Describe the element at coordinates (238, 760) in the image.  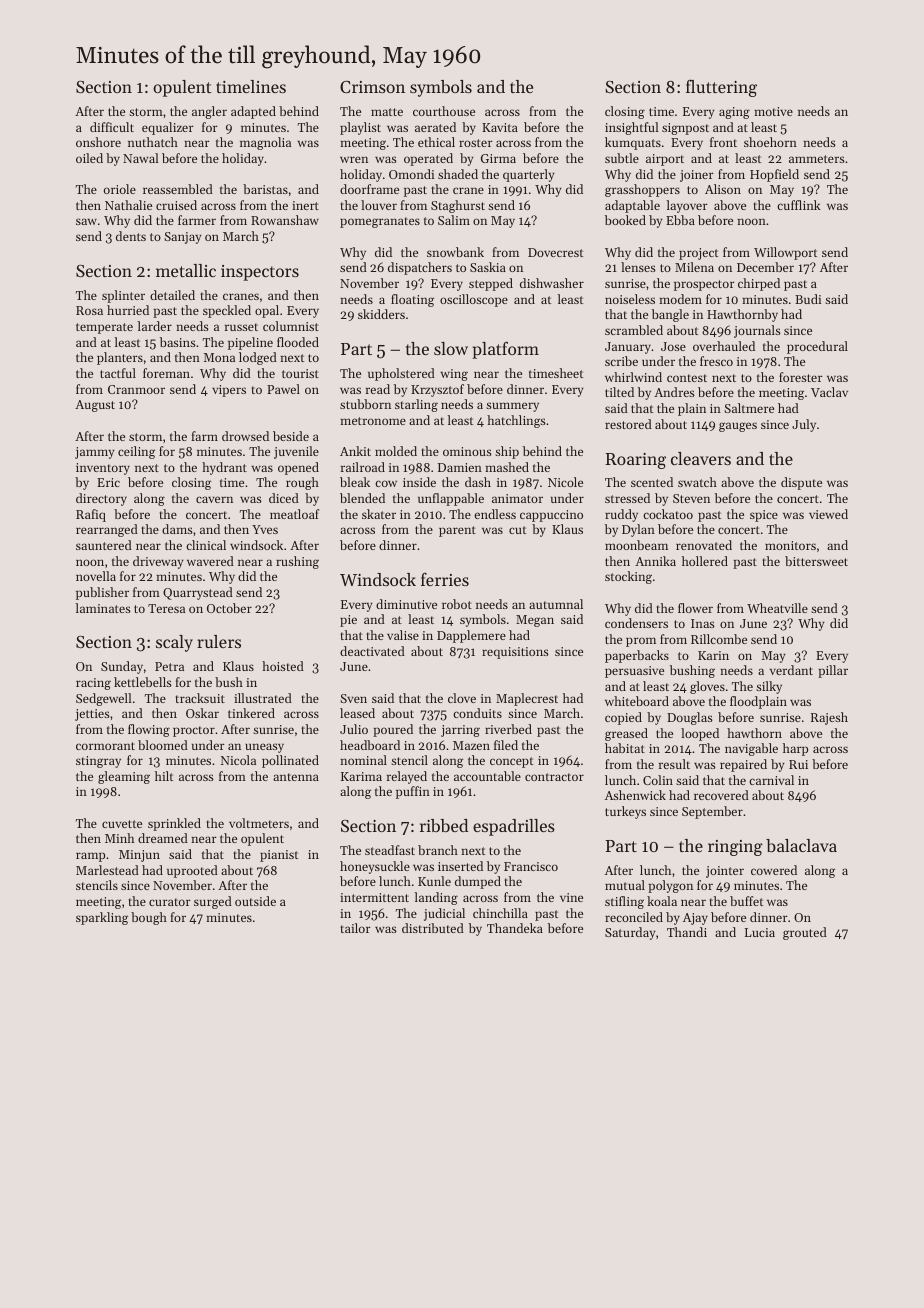
I see `Nicola` at that location.
